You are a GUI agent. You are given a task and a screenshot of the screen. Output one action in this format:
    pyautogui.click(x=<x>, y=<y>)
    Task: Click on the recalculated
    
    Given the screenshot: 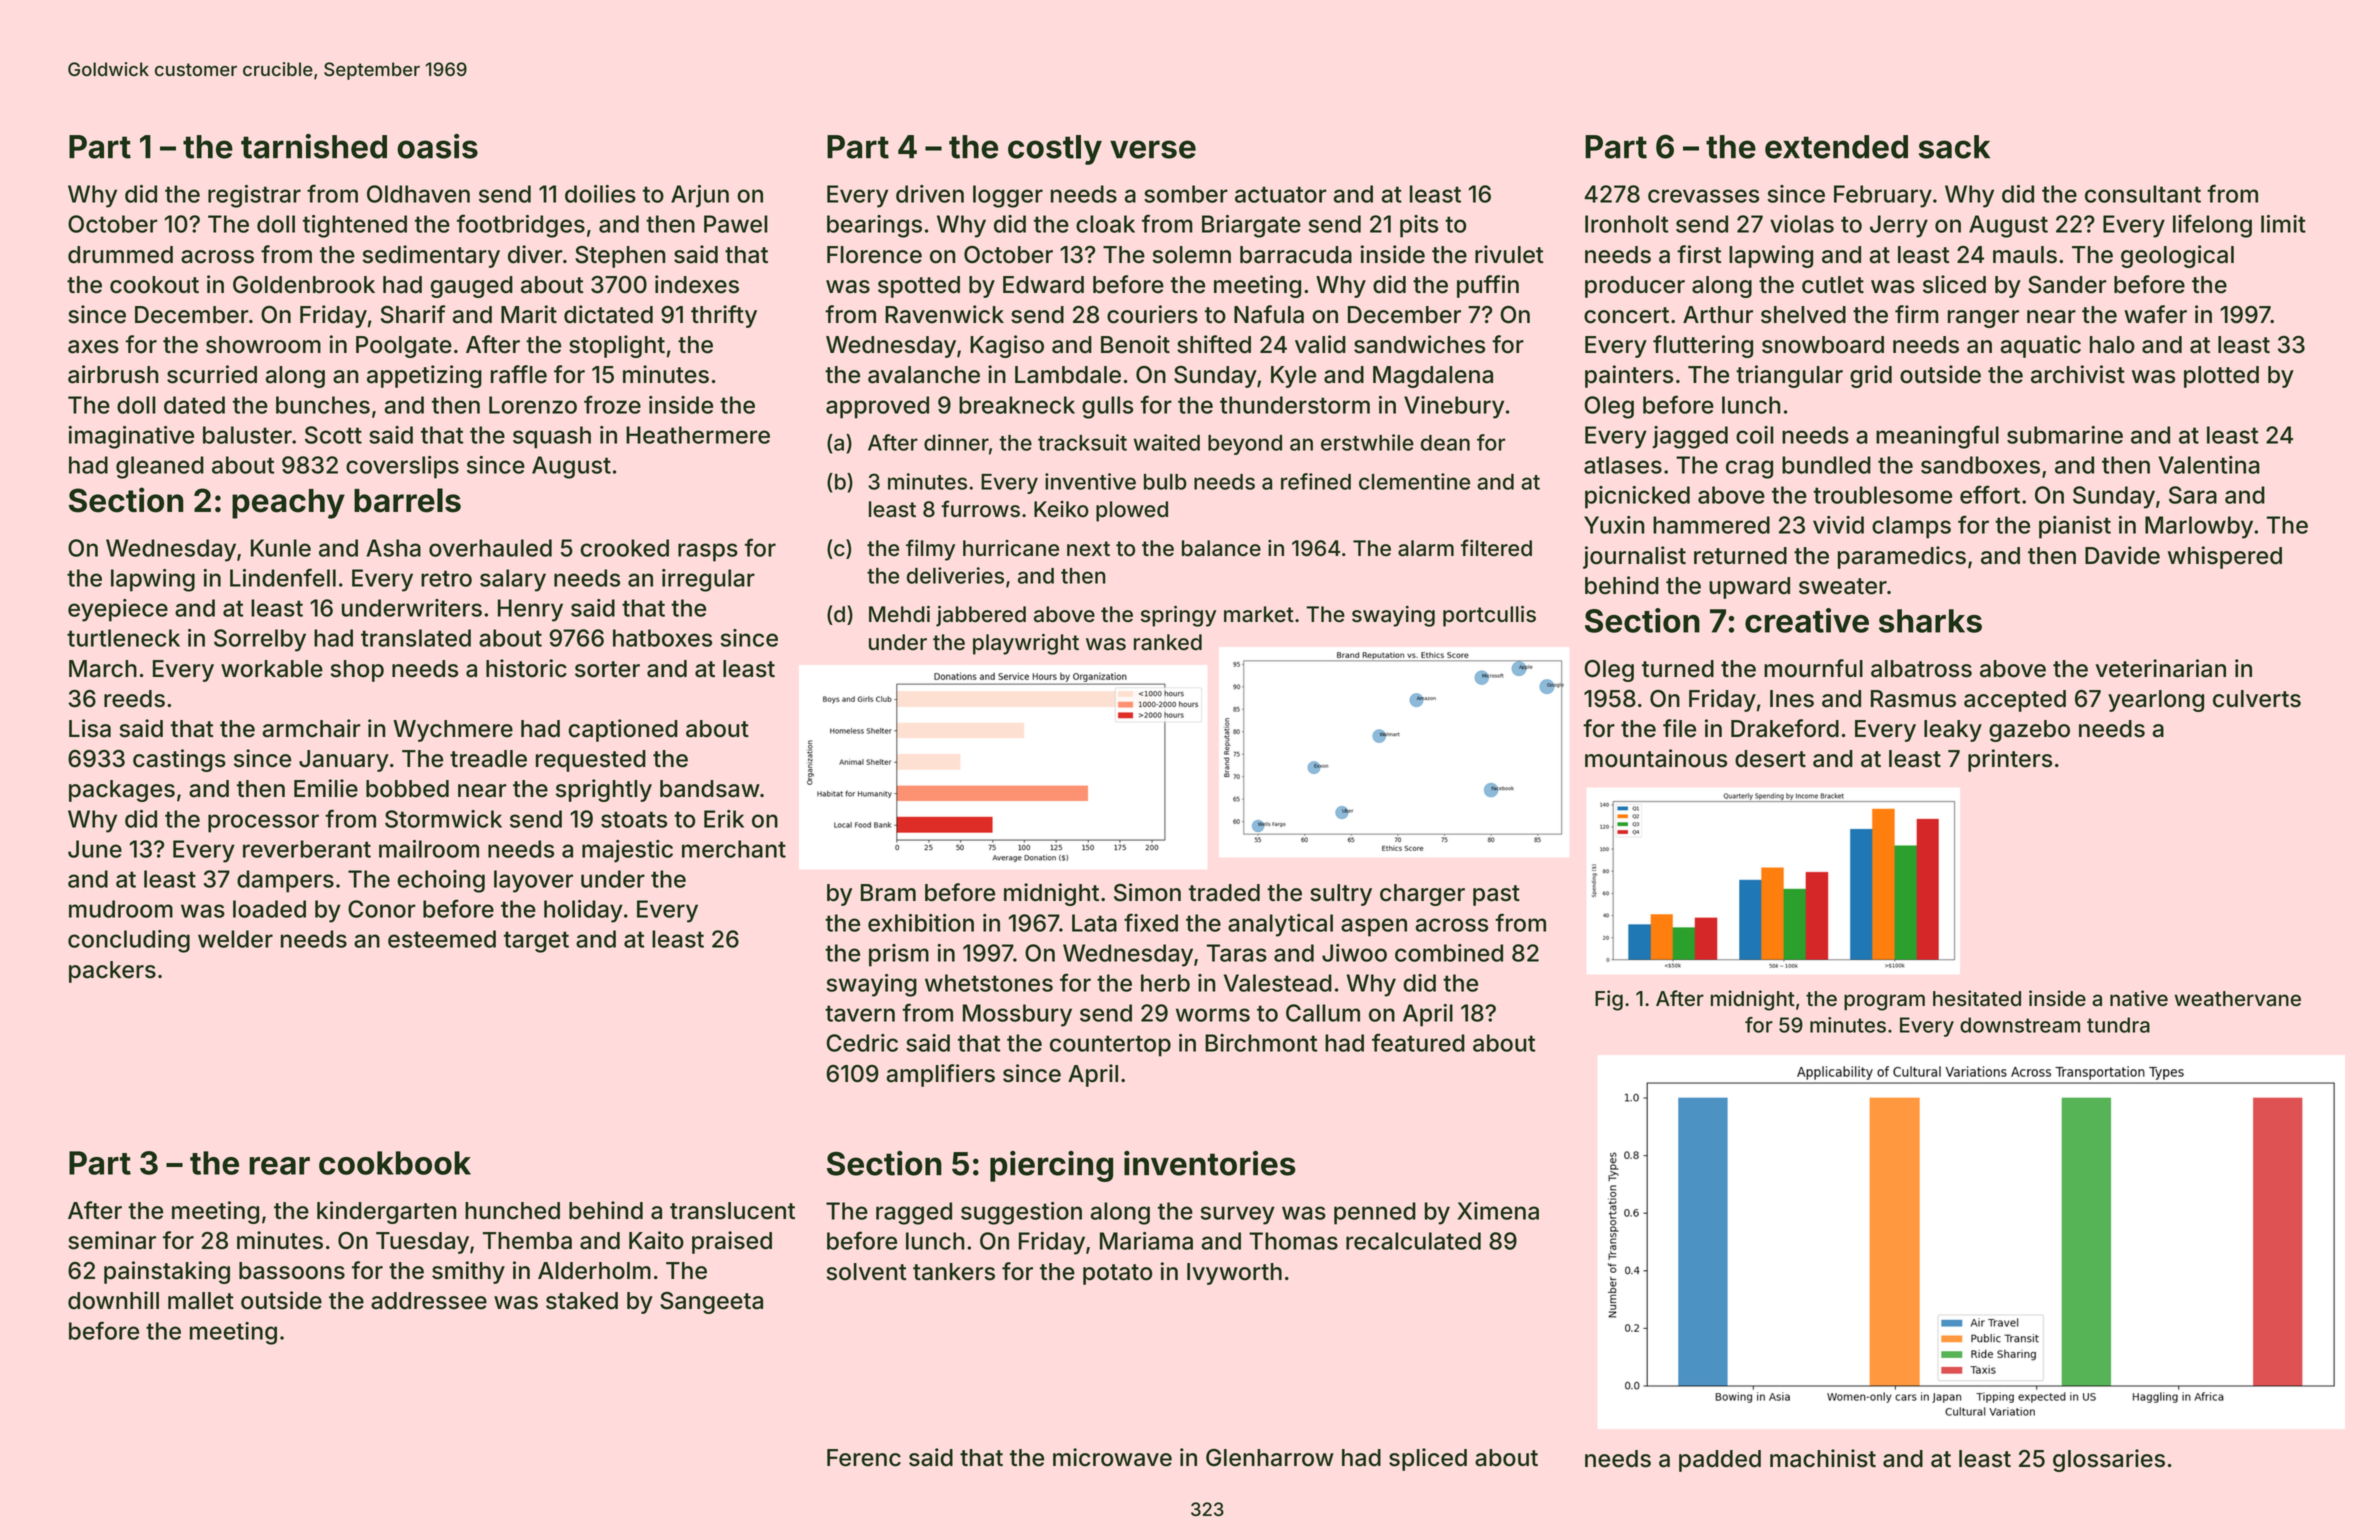 What is the action you would take?
    pyautogui.click(x=1413, y=1241)
